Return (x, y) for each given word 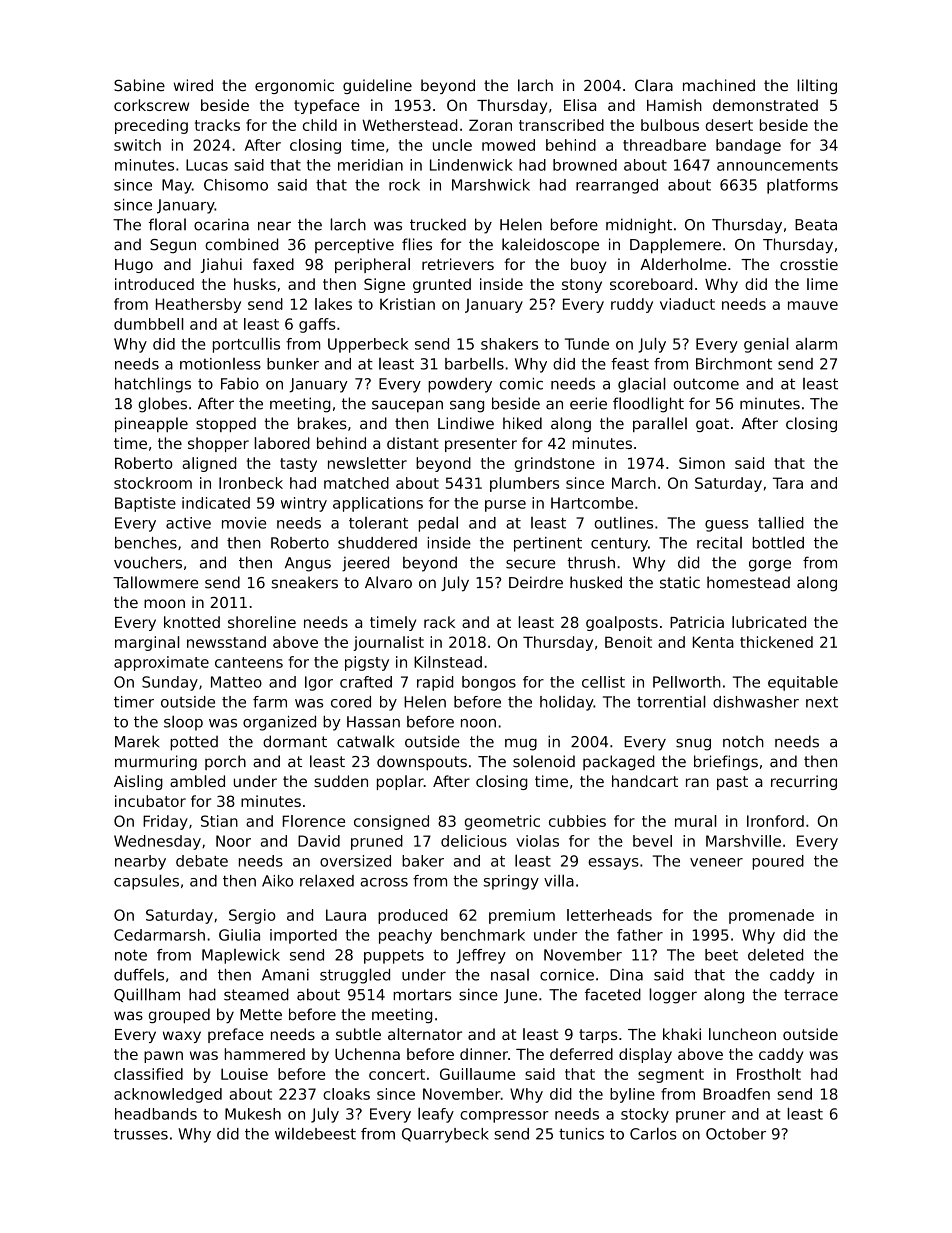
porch (225, 762)
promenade (771, 916)
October (736, 1134)
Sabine (139, 85)
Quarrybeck (445, 1135)
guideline (377, 86)
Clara (654, 85)
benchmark (483, 935)
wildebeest (315, 1134)
